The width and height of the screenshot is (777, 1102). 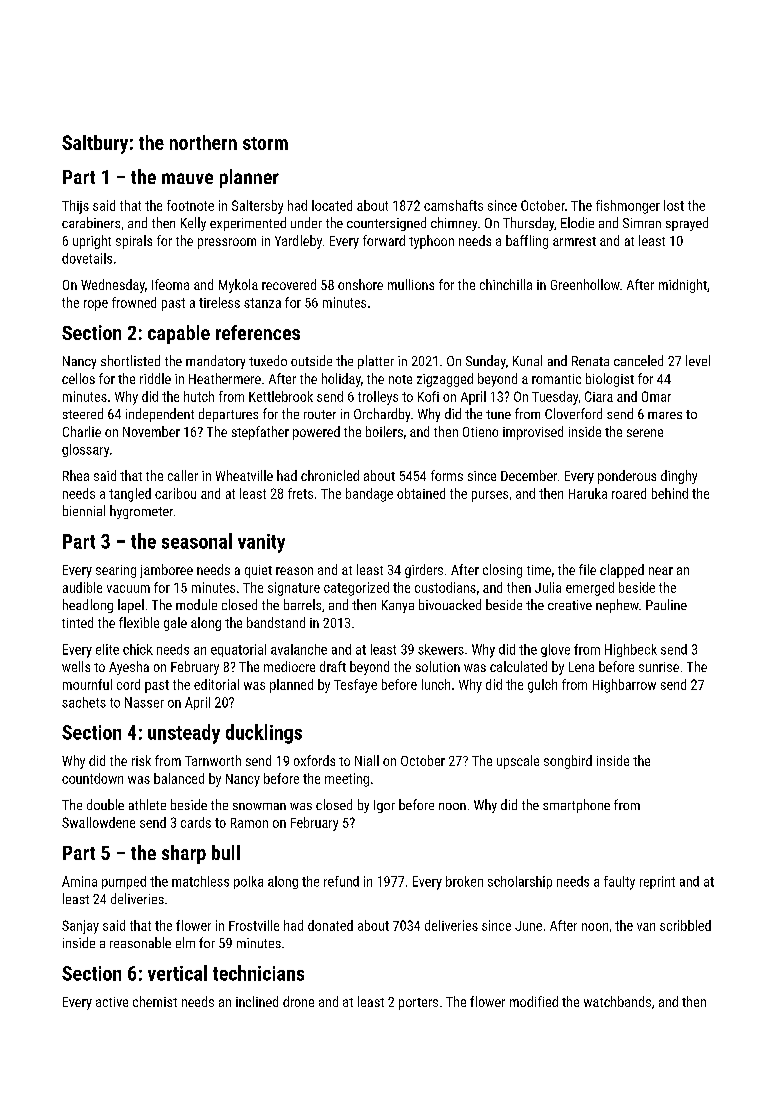 What do you see at coordinates (617, 606) in the screenshot?
I see `nephew` at bounding box center [617, 606].
